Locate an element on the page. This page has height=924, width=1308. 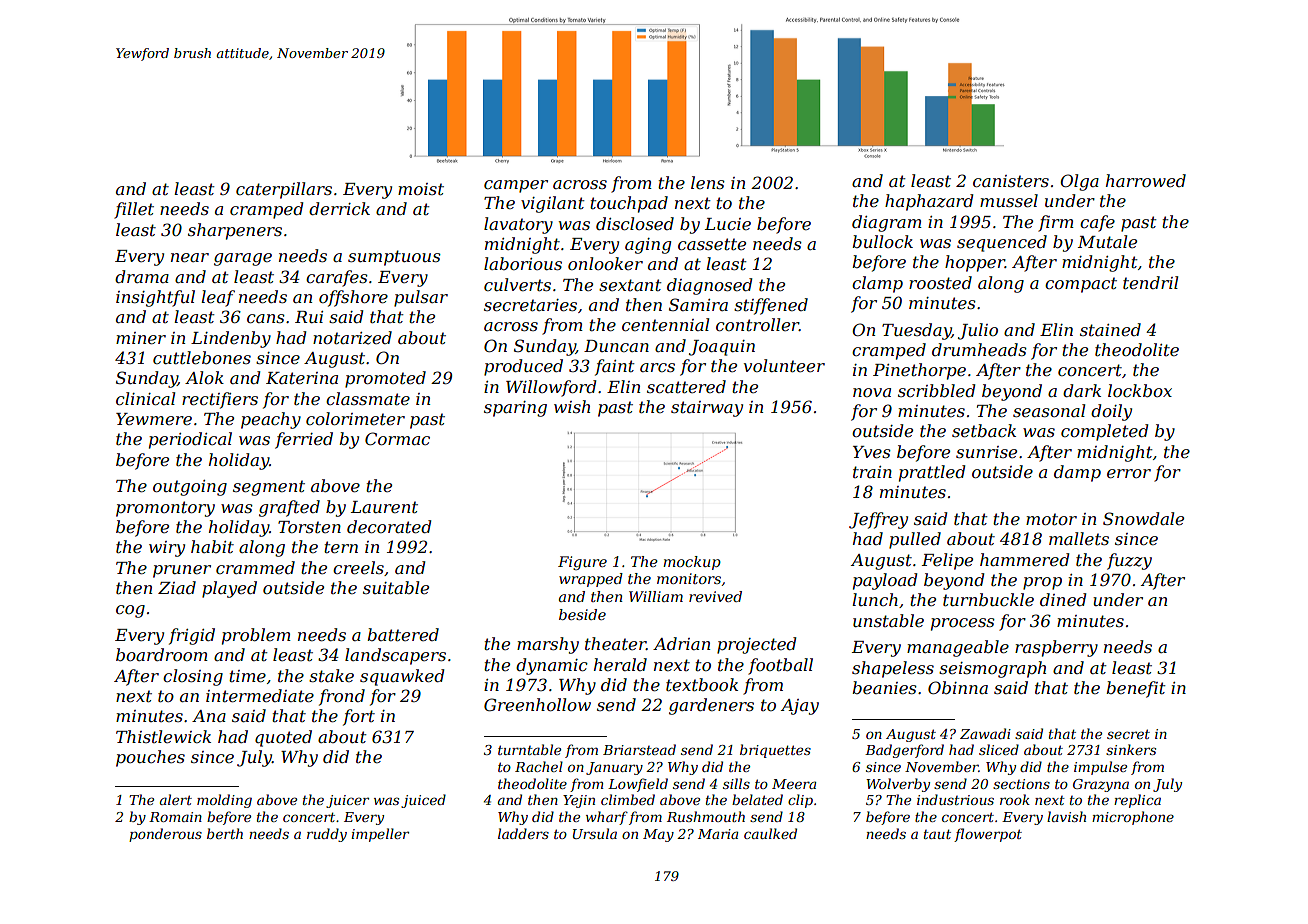
frond is located at coordinates (342, 697).
